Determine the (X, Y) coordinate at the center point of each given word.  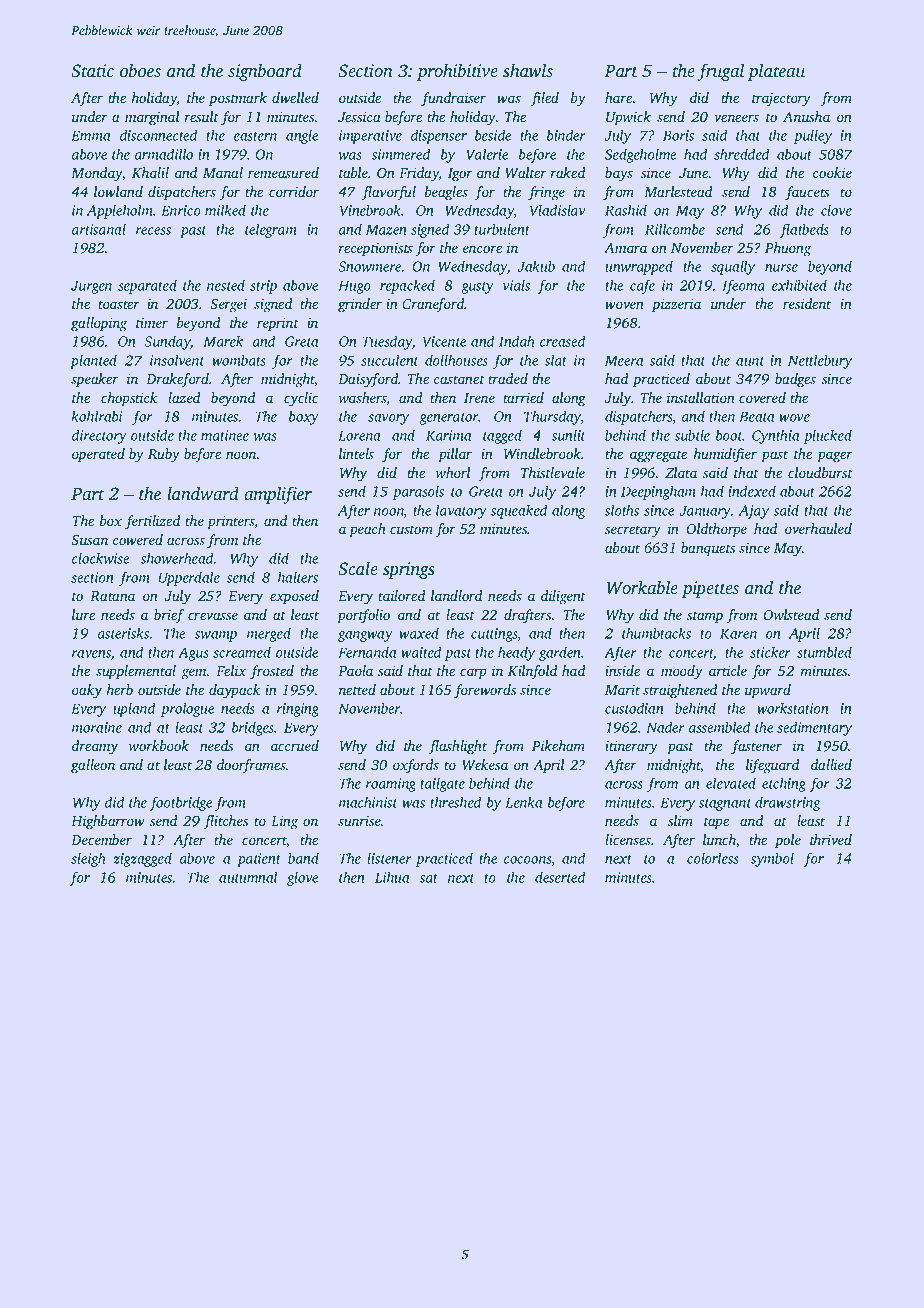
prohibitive (457, 72)
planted (93, 361)
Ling (284, 822)
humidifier (725, 455)
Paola (355, 671)
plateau (776, 72)
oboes (140, 70)
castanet (459, 380)
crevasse (213, 616)
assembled (719, 727)
